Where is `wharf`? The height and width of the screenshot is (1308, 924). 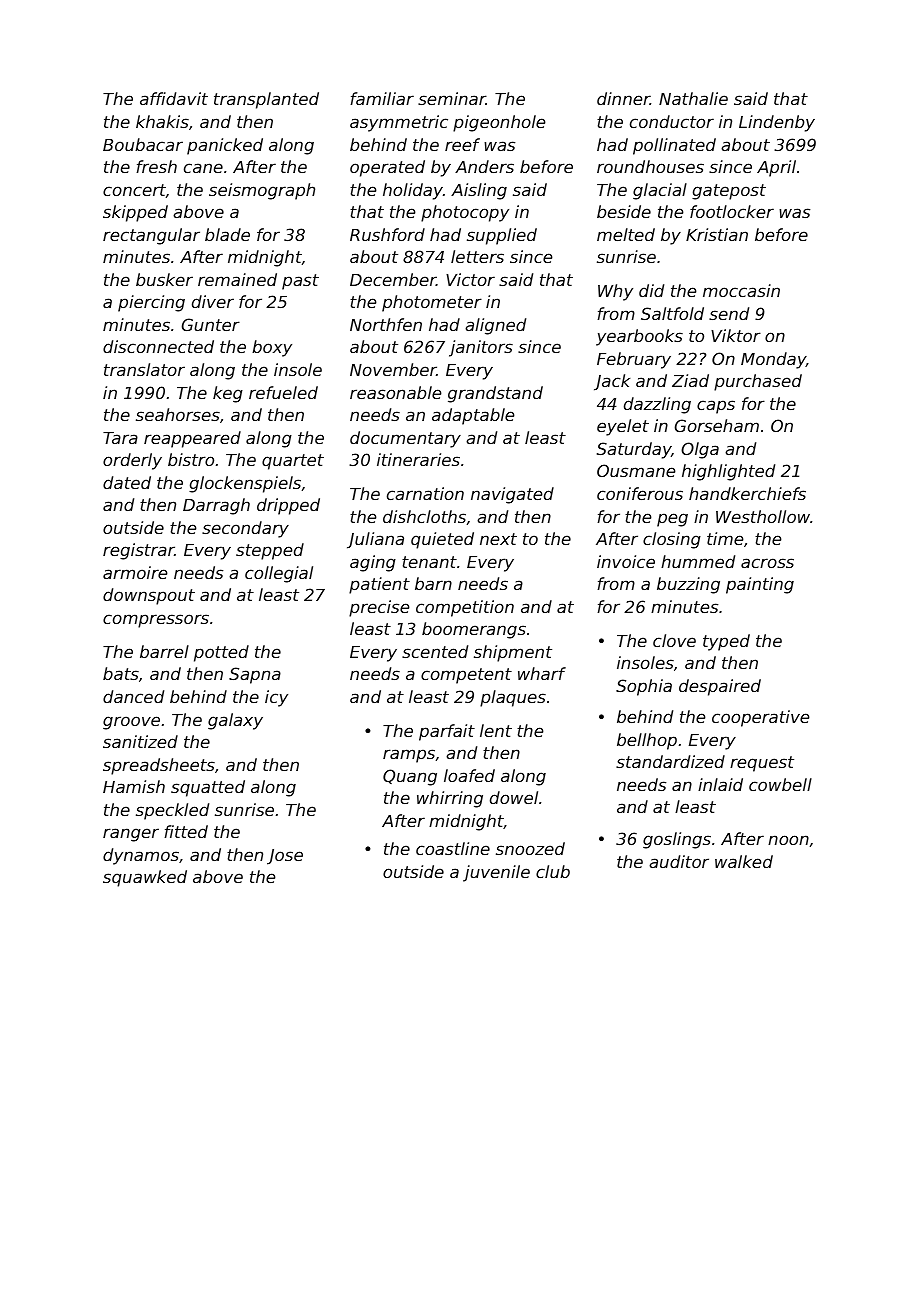
wharf is located at coordinates (542, 673).
